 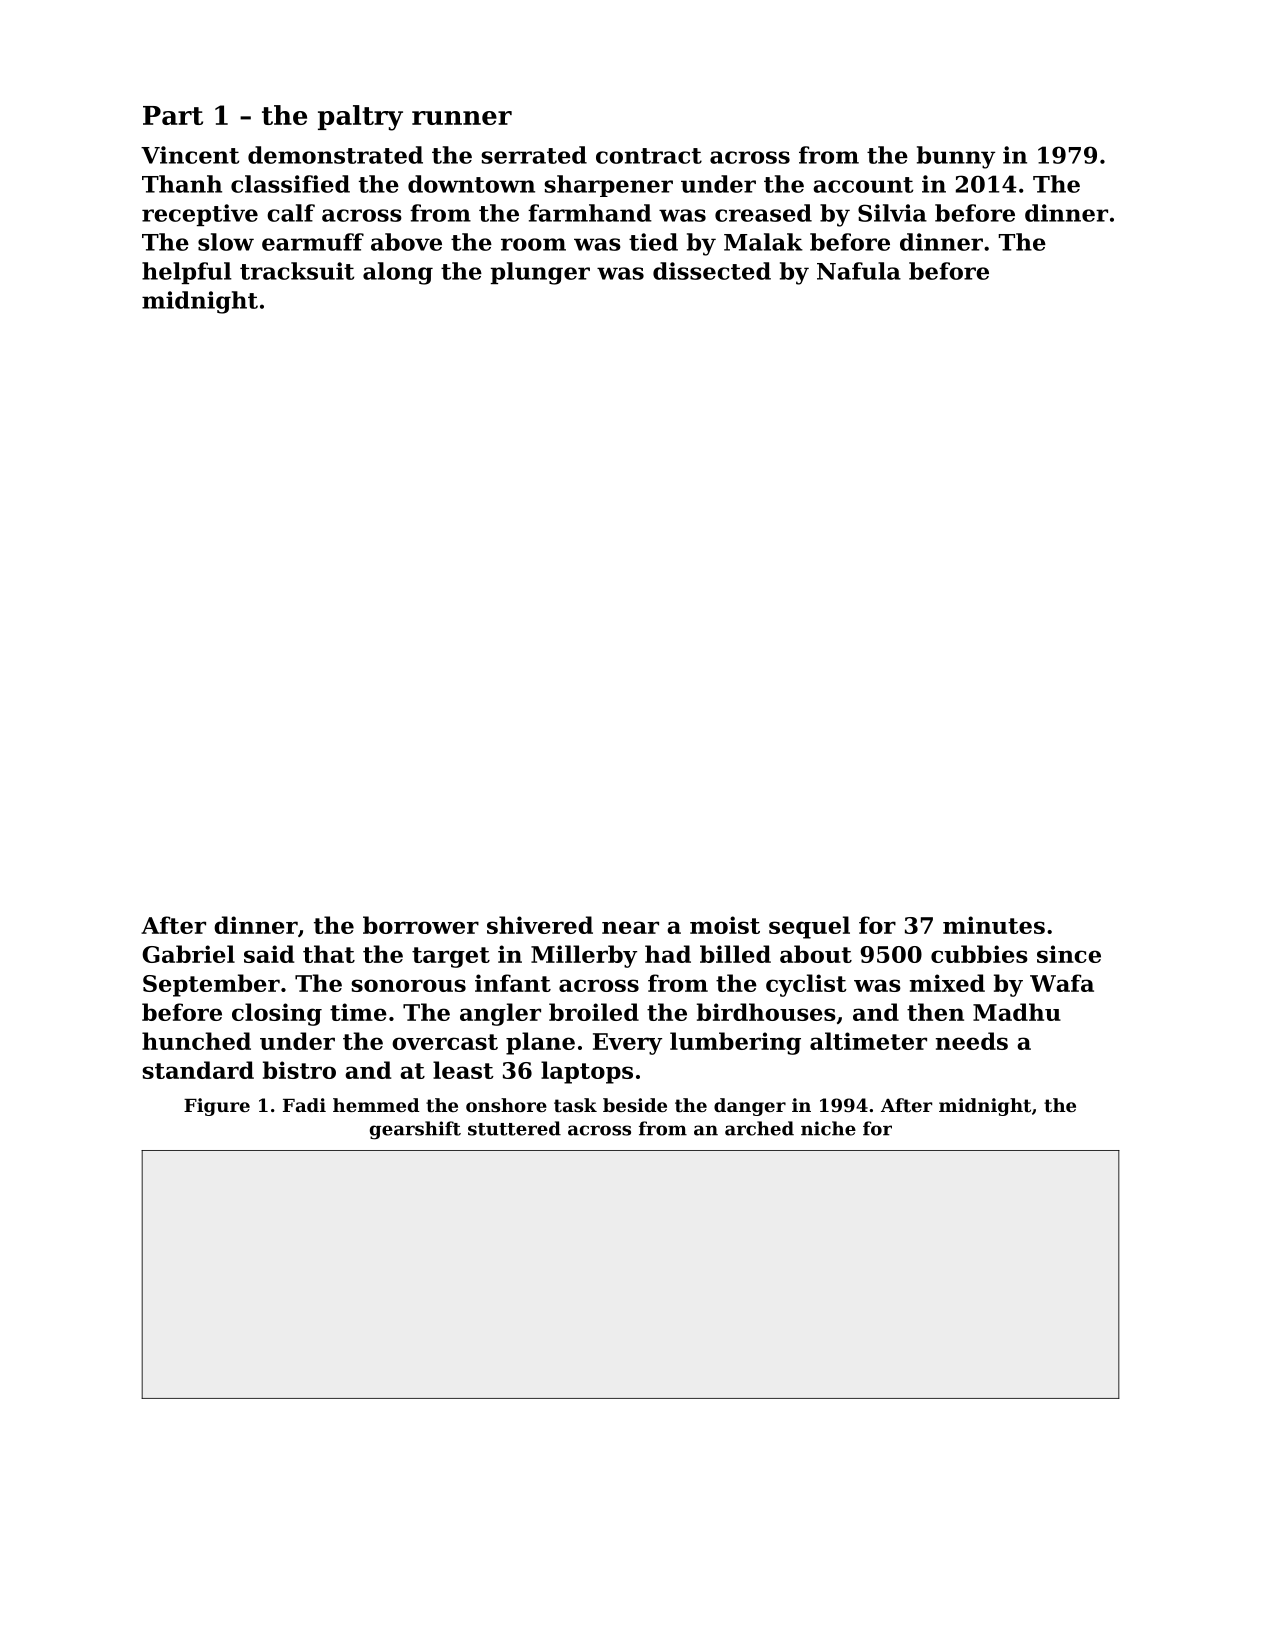 What do you see at coordinates (514, 1128) in the document?
I see `stuttered` at bounding box center [514, 1128].
